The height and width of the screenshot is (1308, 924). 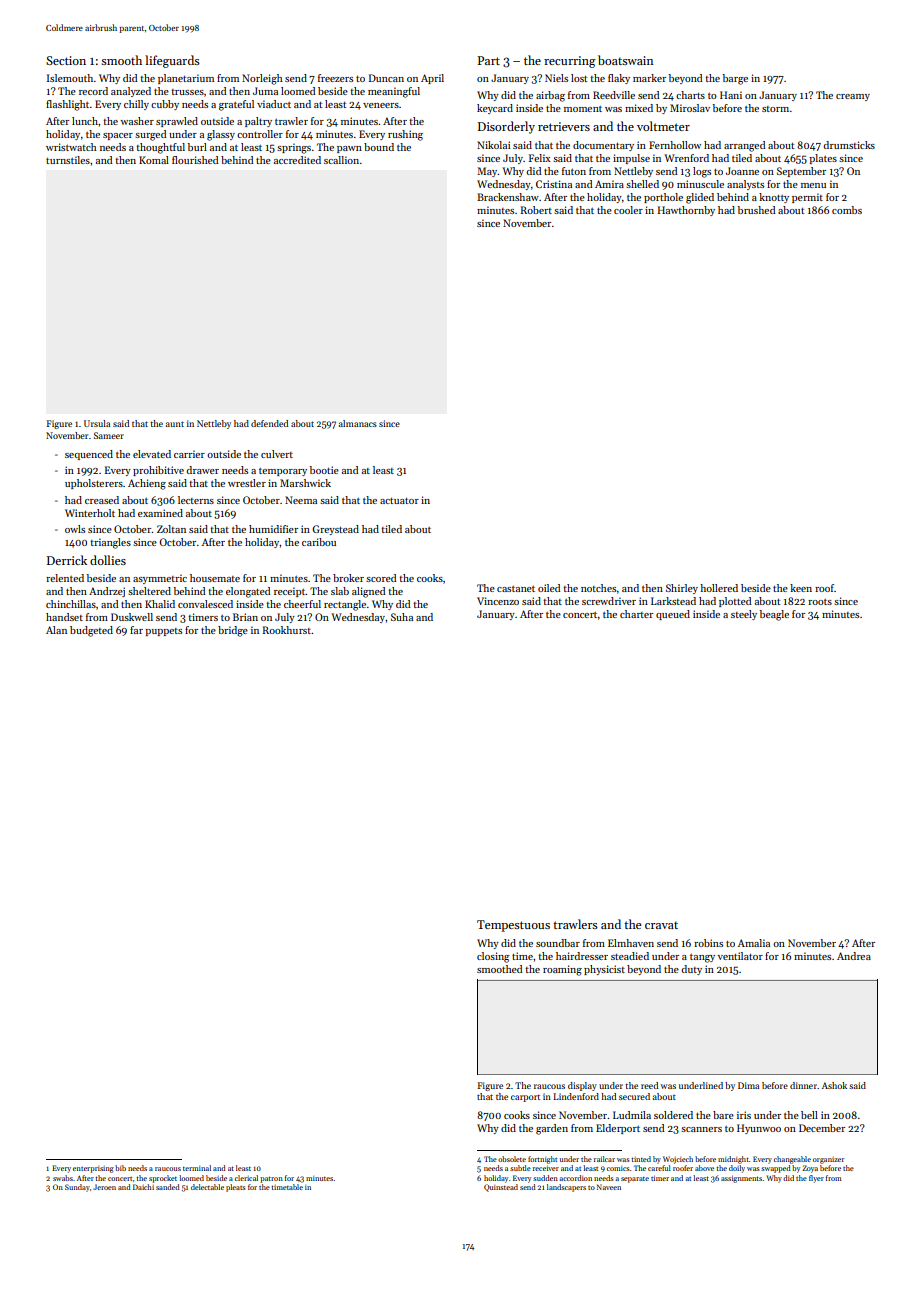 I want to click on cravat, so click(x=661, y=925).
